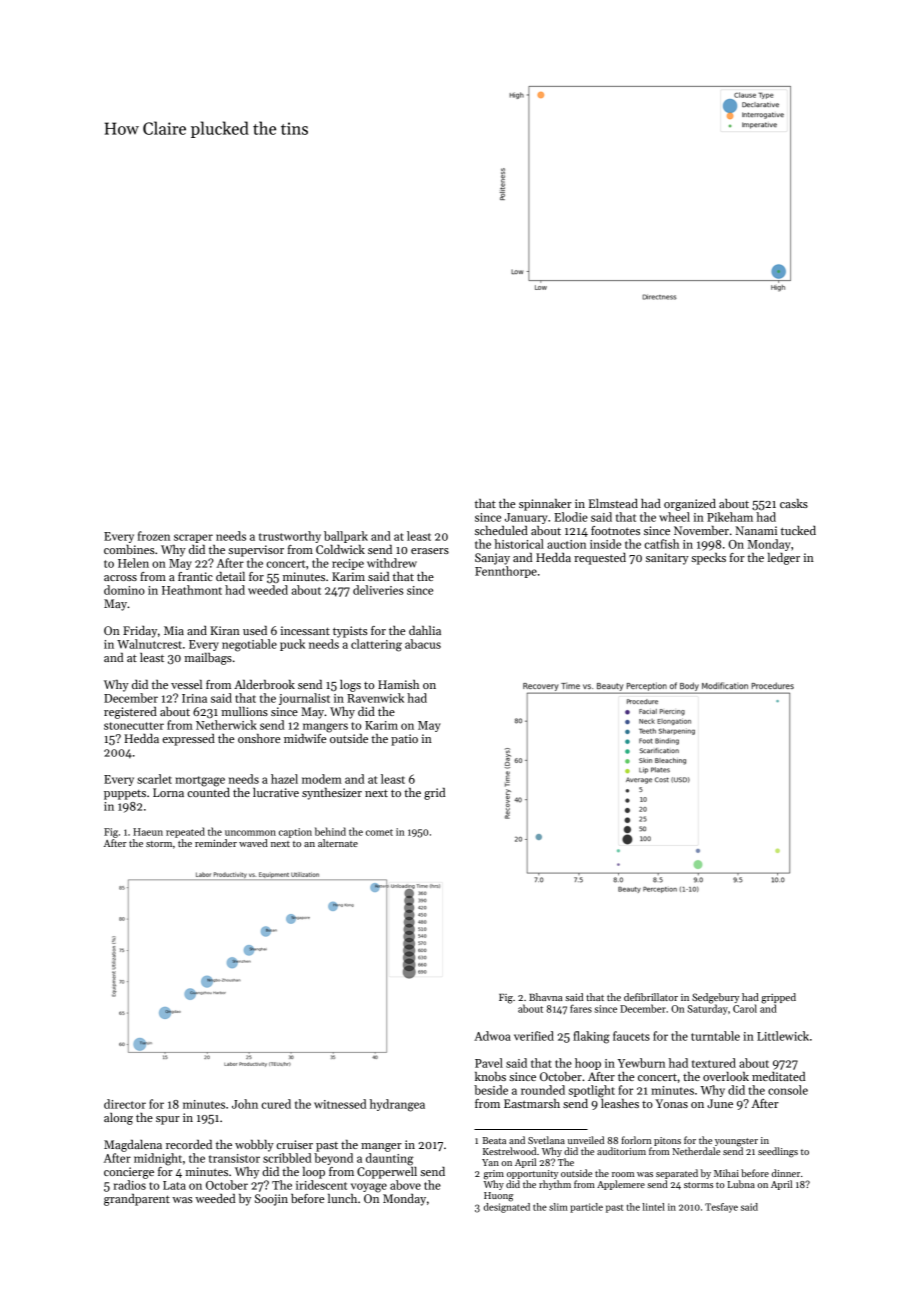 This screenshot has height=1308, width=924. Describe the element at coordinates (778, 998) in the screenshot. I see `gripped` at that location.
